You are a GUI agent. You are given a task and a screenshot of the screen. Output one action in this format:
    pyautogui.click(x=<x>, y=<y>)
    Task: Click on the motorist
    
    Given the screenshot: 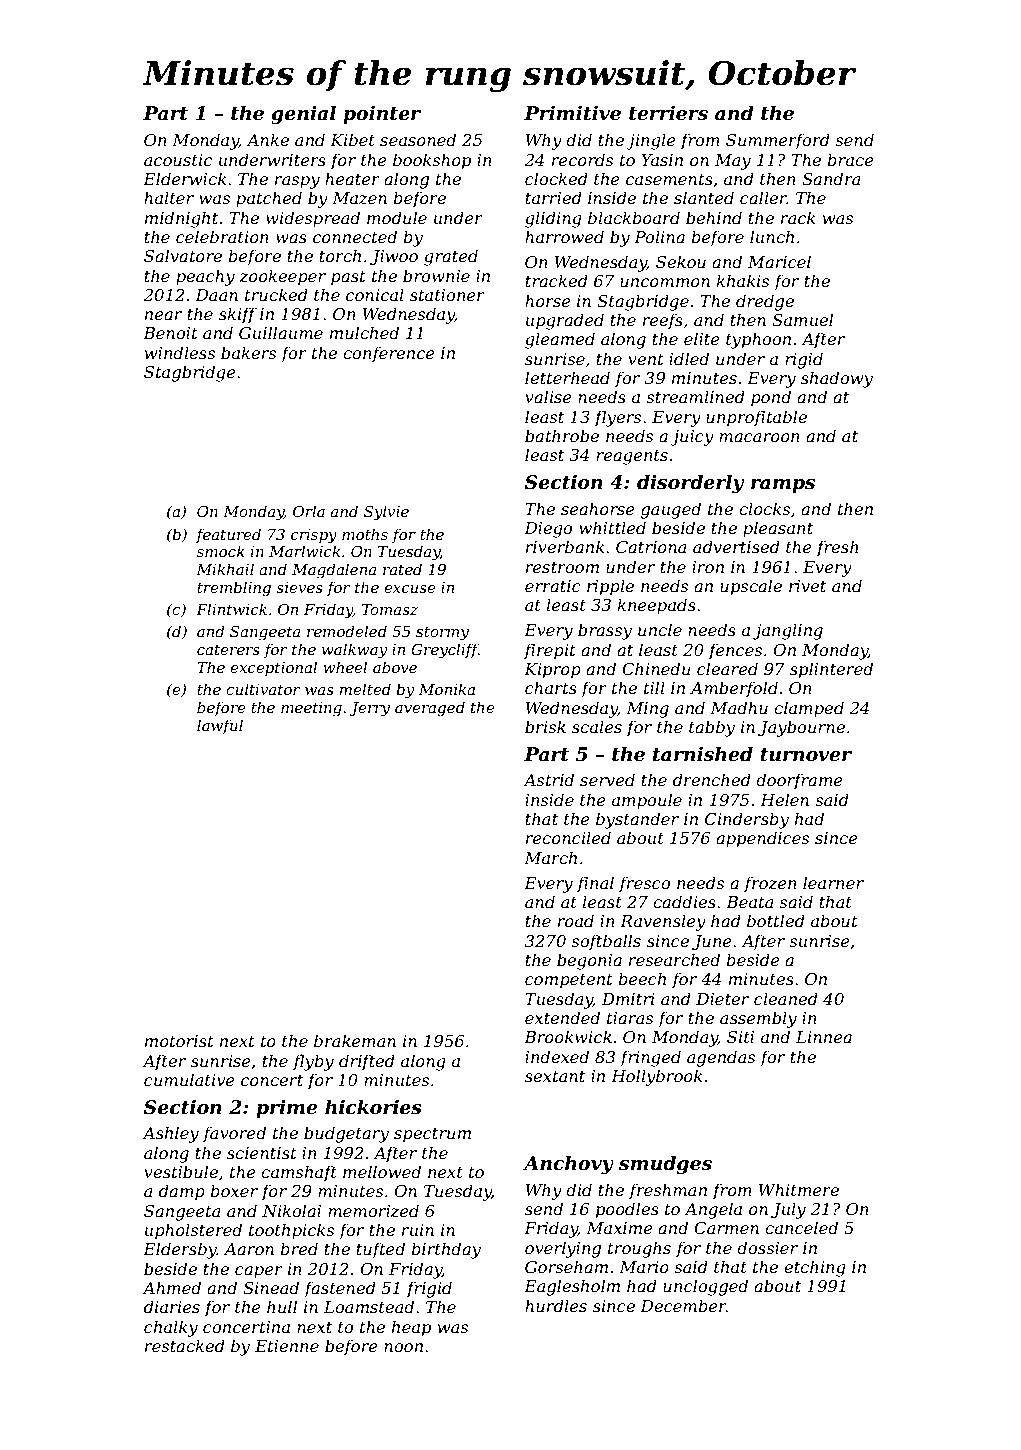 What is the action you would take?
    pyautogui.click(x=179, y=1041)
